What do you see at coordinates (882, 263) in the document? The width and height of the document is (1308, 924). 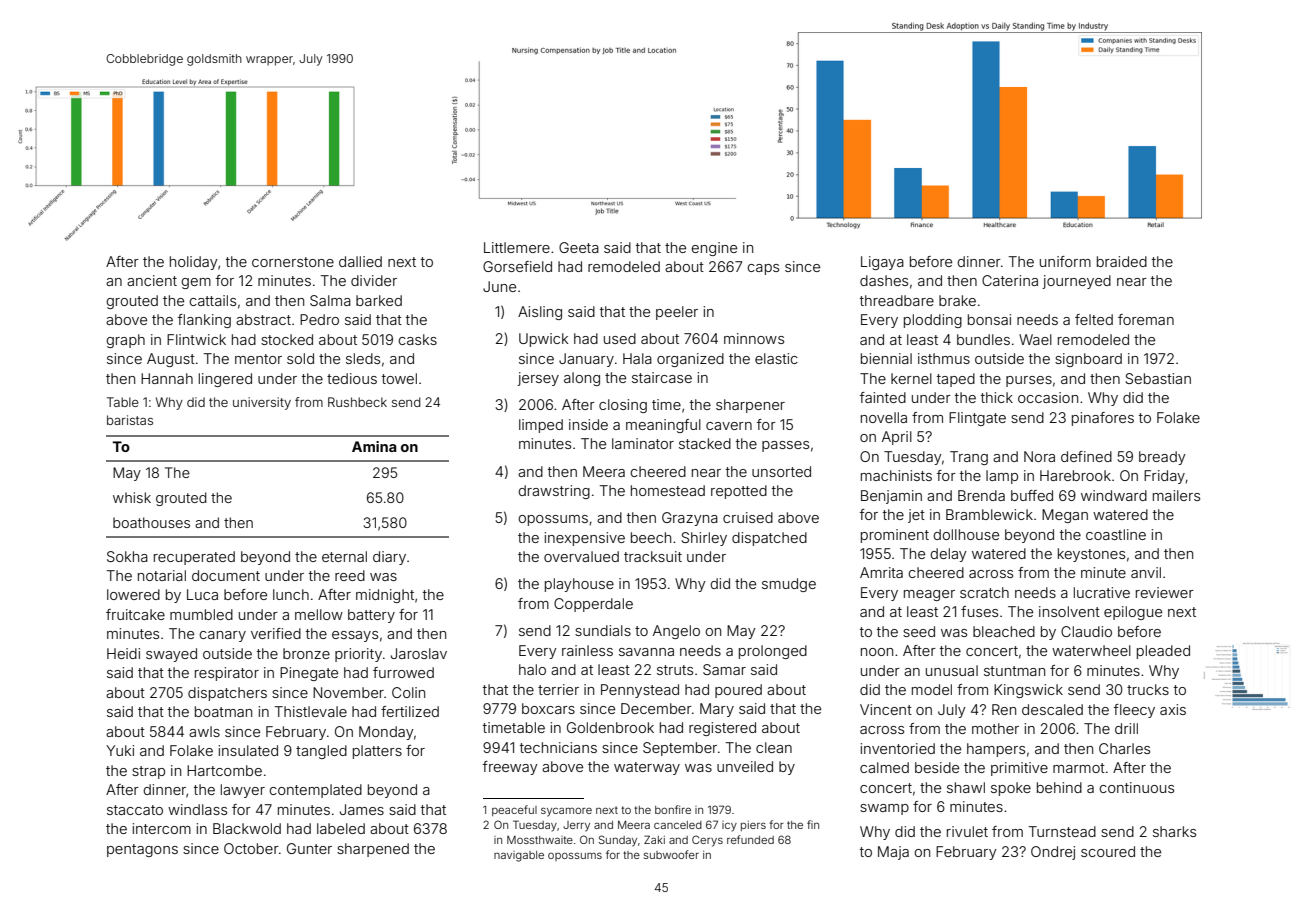 I see `Ligaya` at bounding box center [882, 263].
